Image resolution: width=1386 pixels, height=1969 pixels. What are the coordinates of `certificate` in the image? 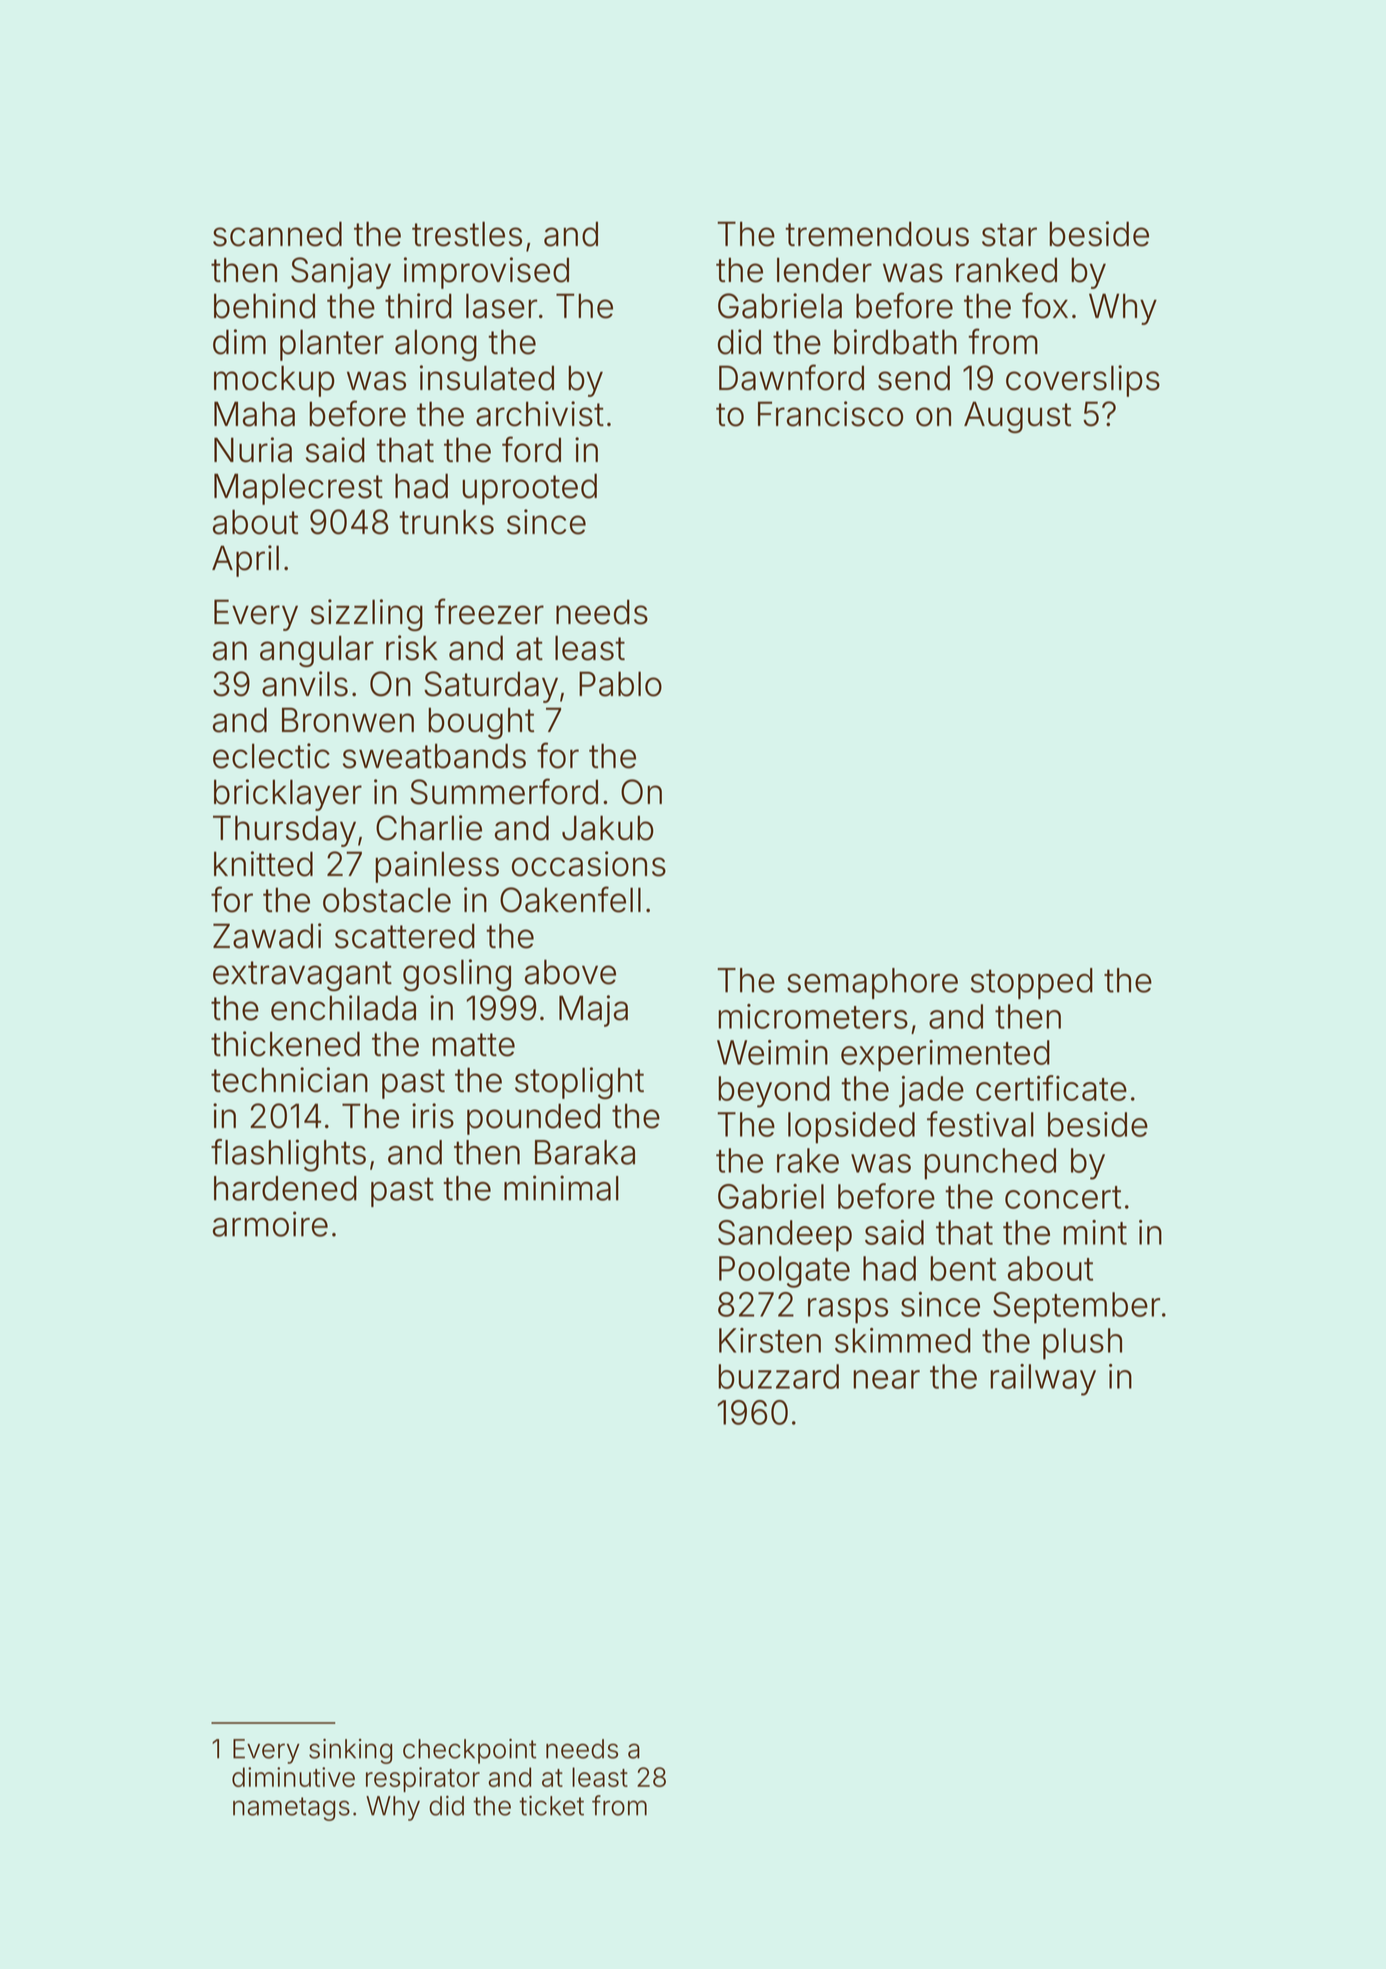 It's located at (1051, 1088).
